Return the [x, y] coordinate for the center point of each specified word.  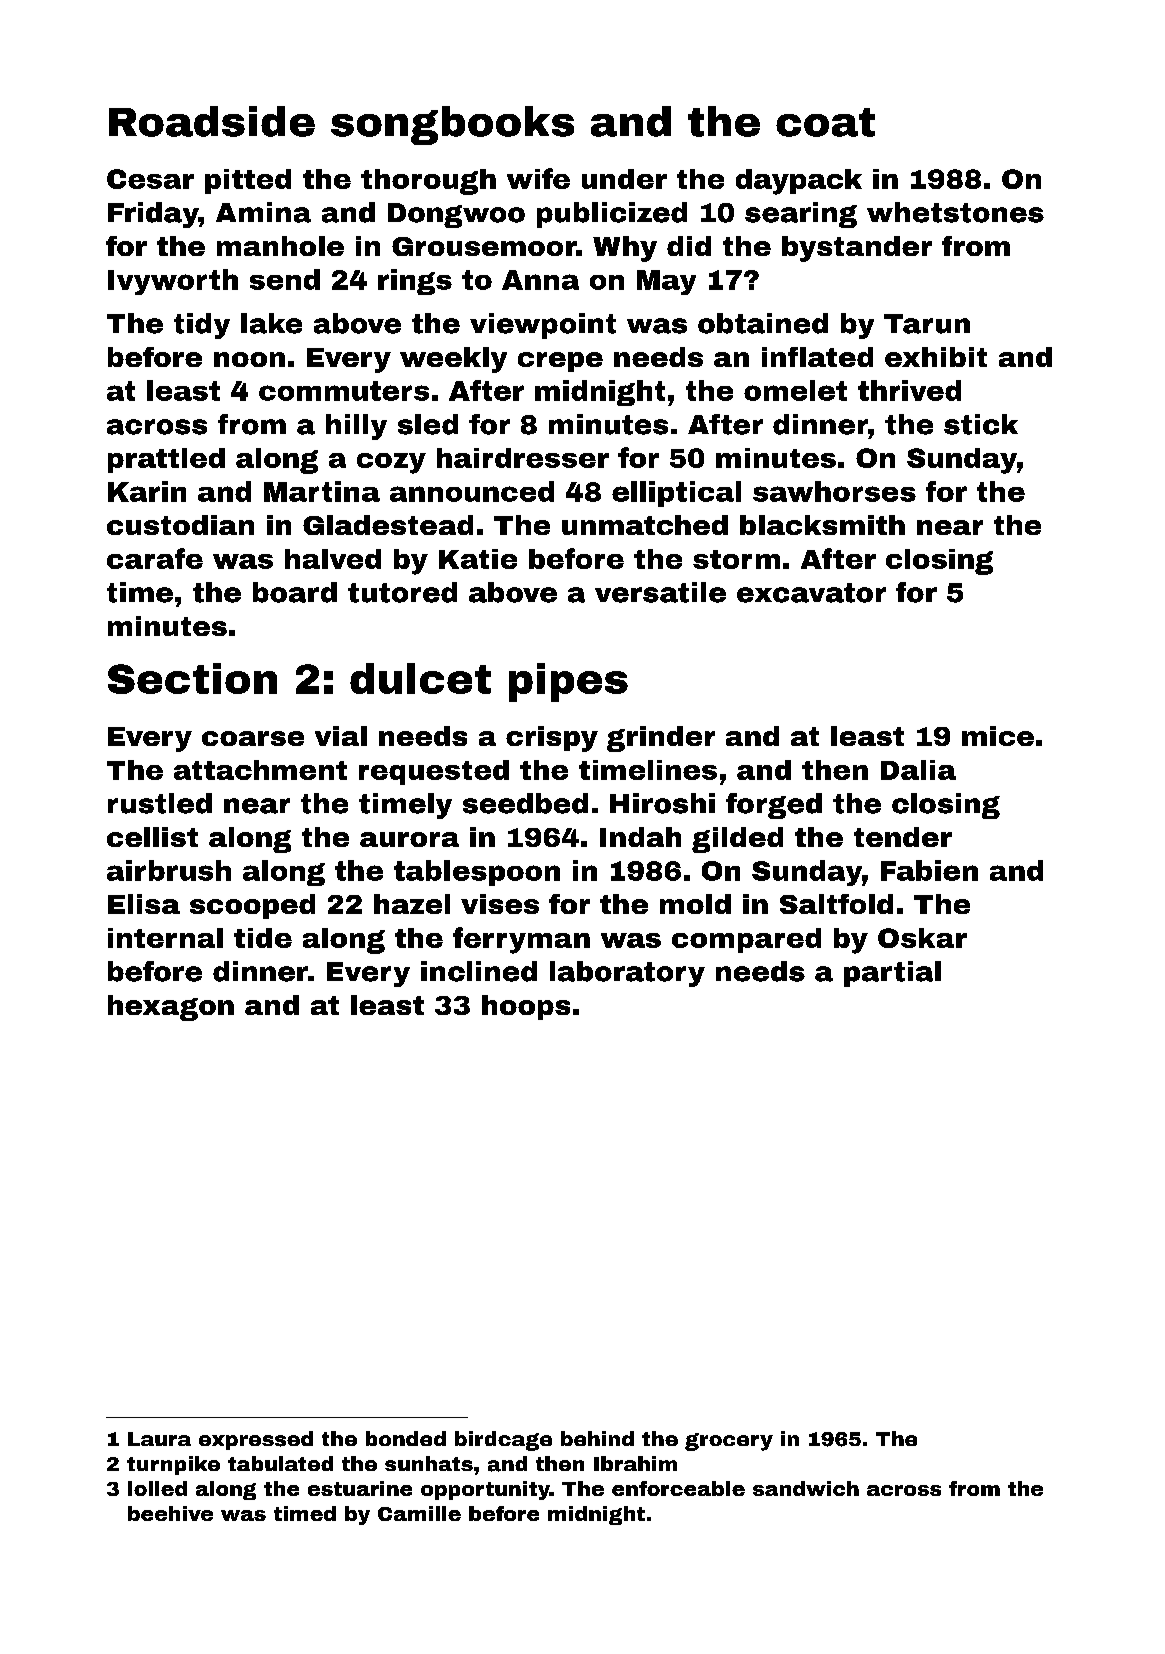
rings [415, 282]
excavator [811, 593]
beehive [170, 1513]
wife [538, 178]
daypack [799, 182]
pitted [248, 181]
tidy [202, 326]
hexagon [171, 1008]
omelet [795, 390]
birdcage [503, 1441]
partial [892, 974]
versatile [660, 592]
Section [192, 678]
